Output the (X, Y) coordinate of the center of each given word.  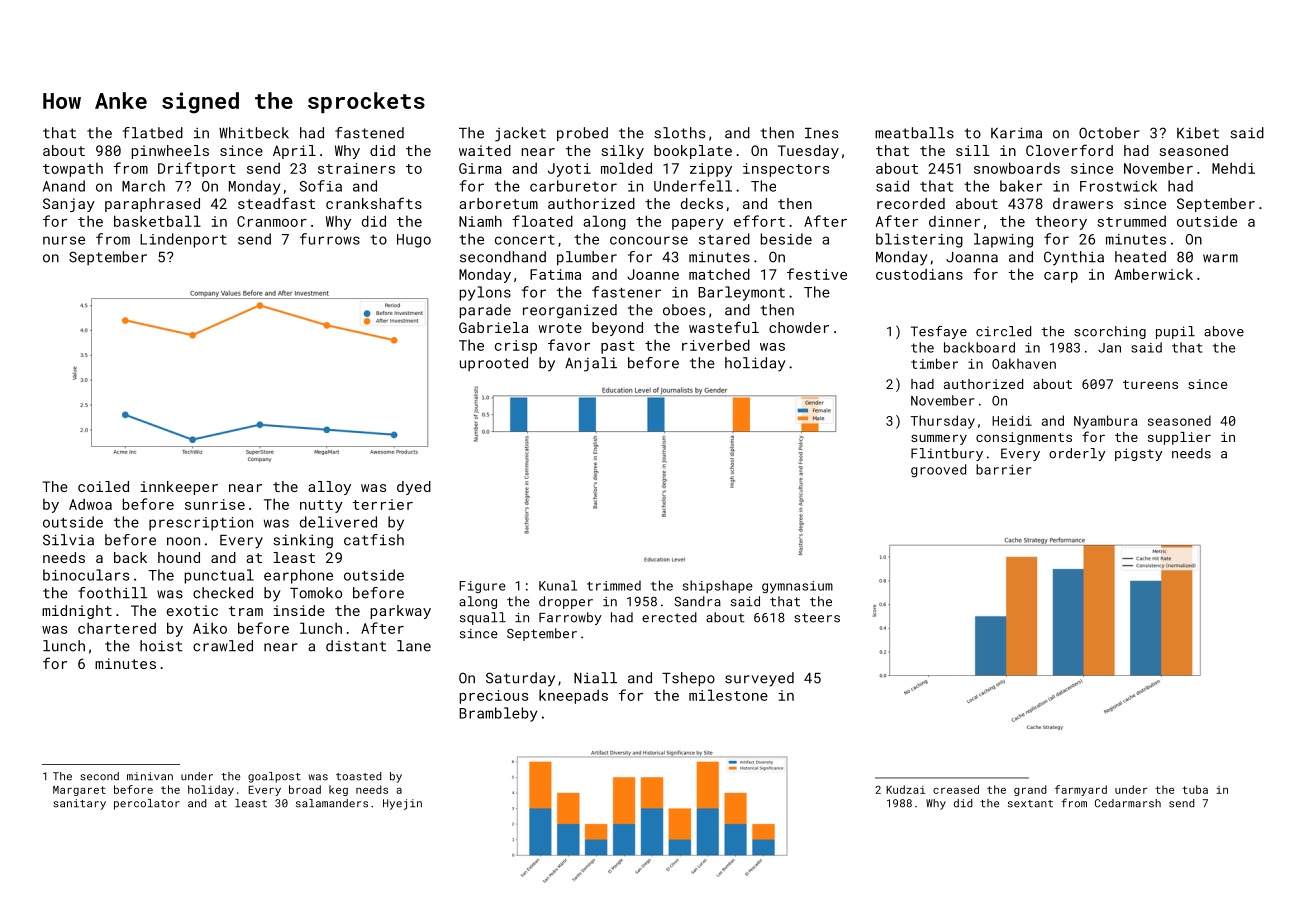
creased (956, 789)
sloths (679, 133)
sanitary (79, 804)
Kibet (1198, 133)
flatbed (153, 133)
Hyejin (402, 804)
